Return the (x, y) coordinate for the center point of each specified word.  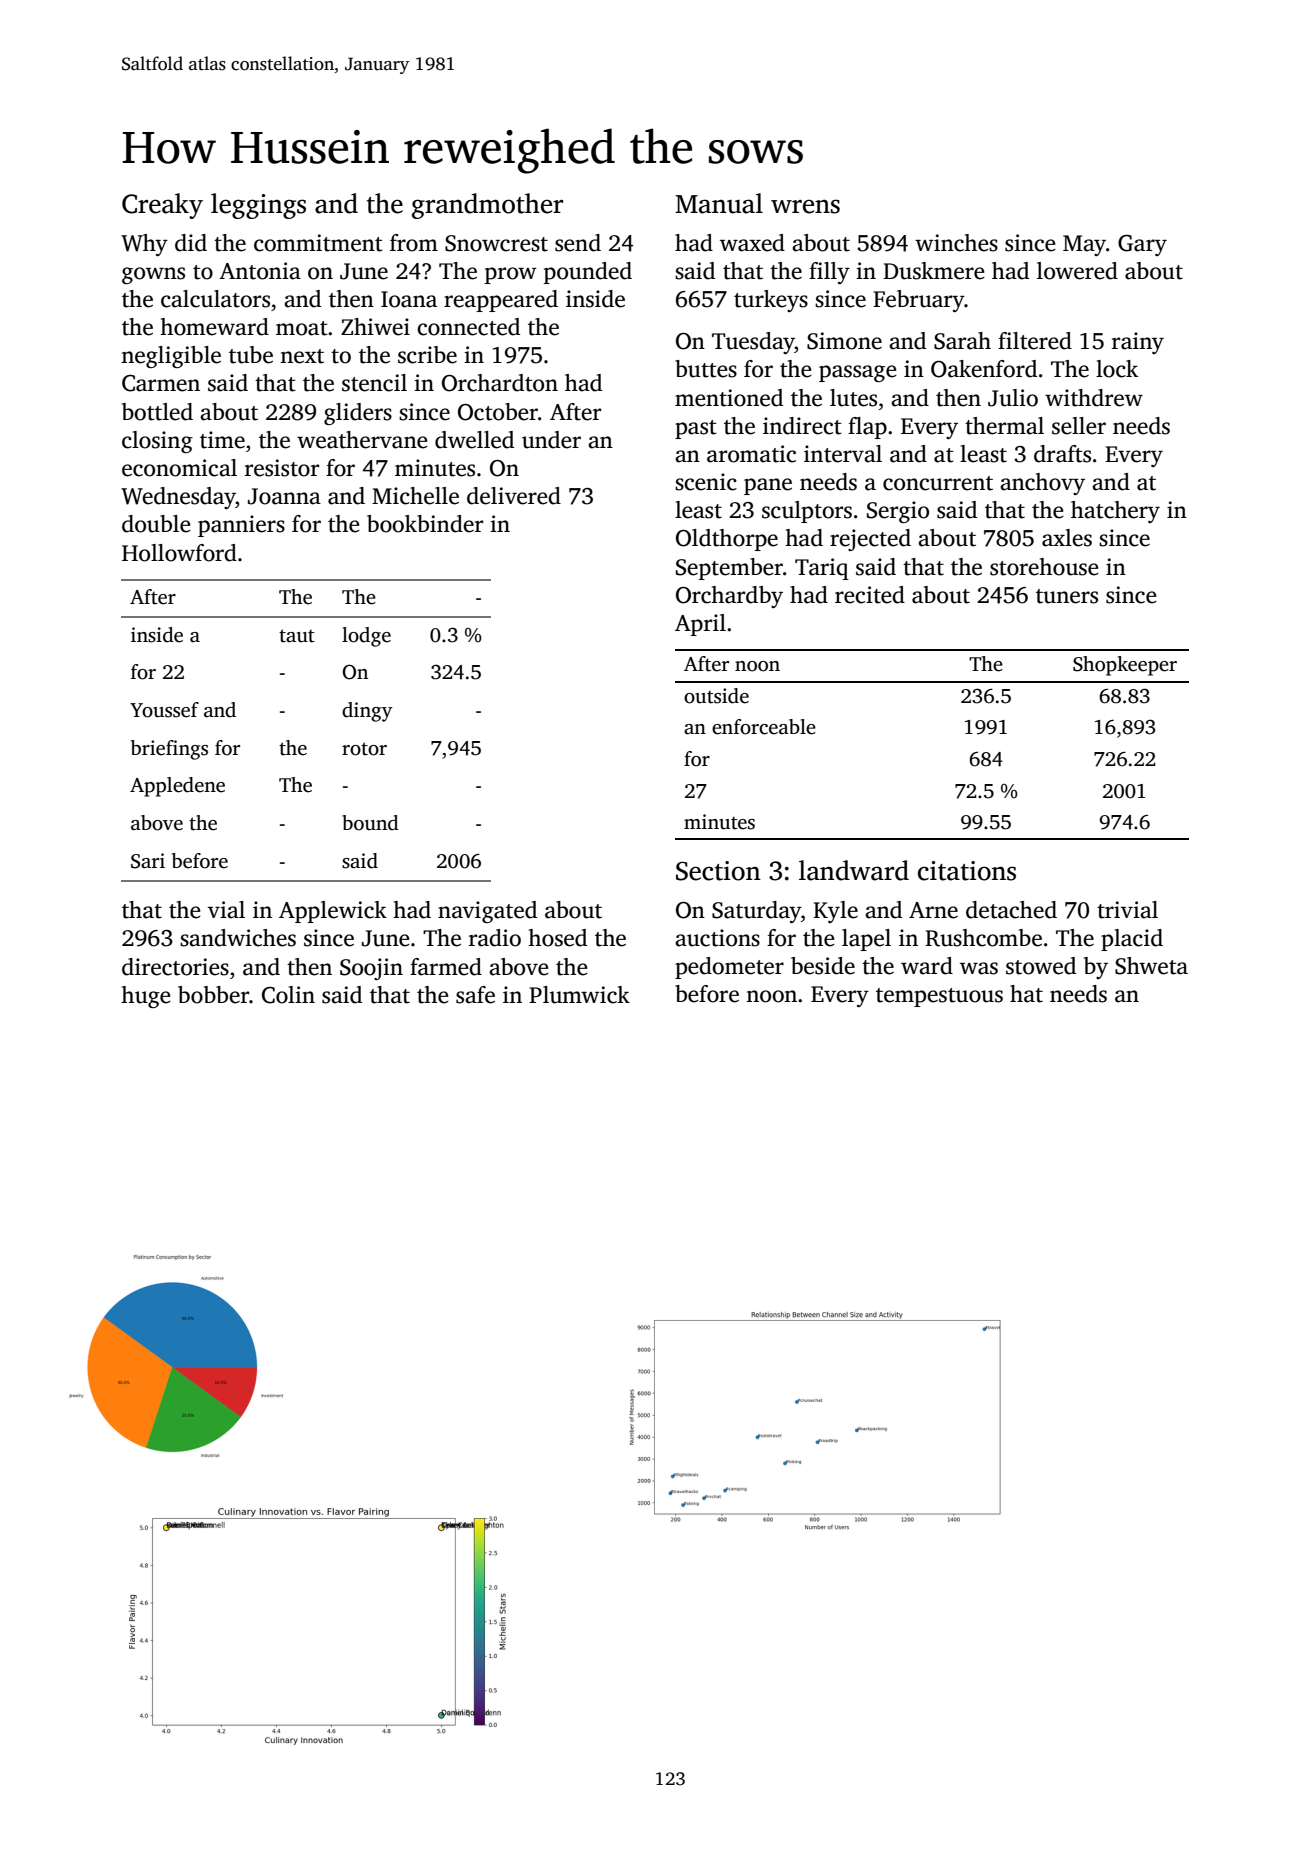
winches (956, 243)
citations (967, 871)
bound (370, 823)
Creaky (162, 206)
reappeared (501, 301)
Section (718, 871)
